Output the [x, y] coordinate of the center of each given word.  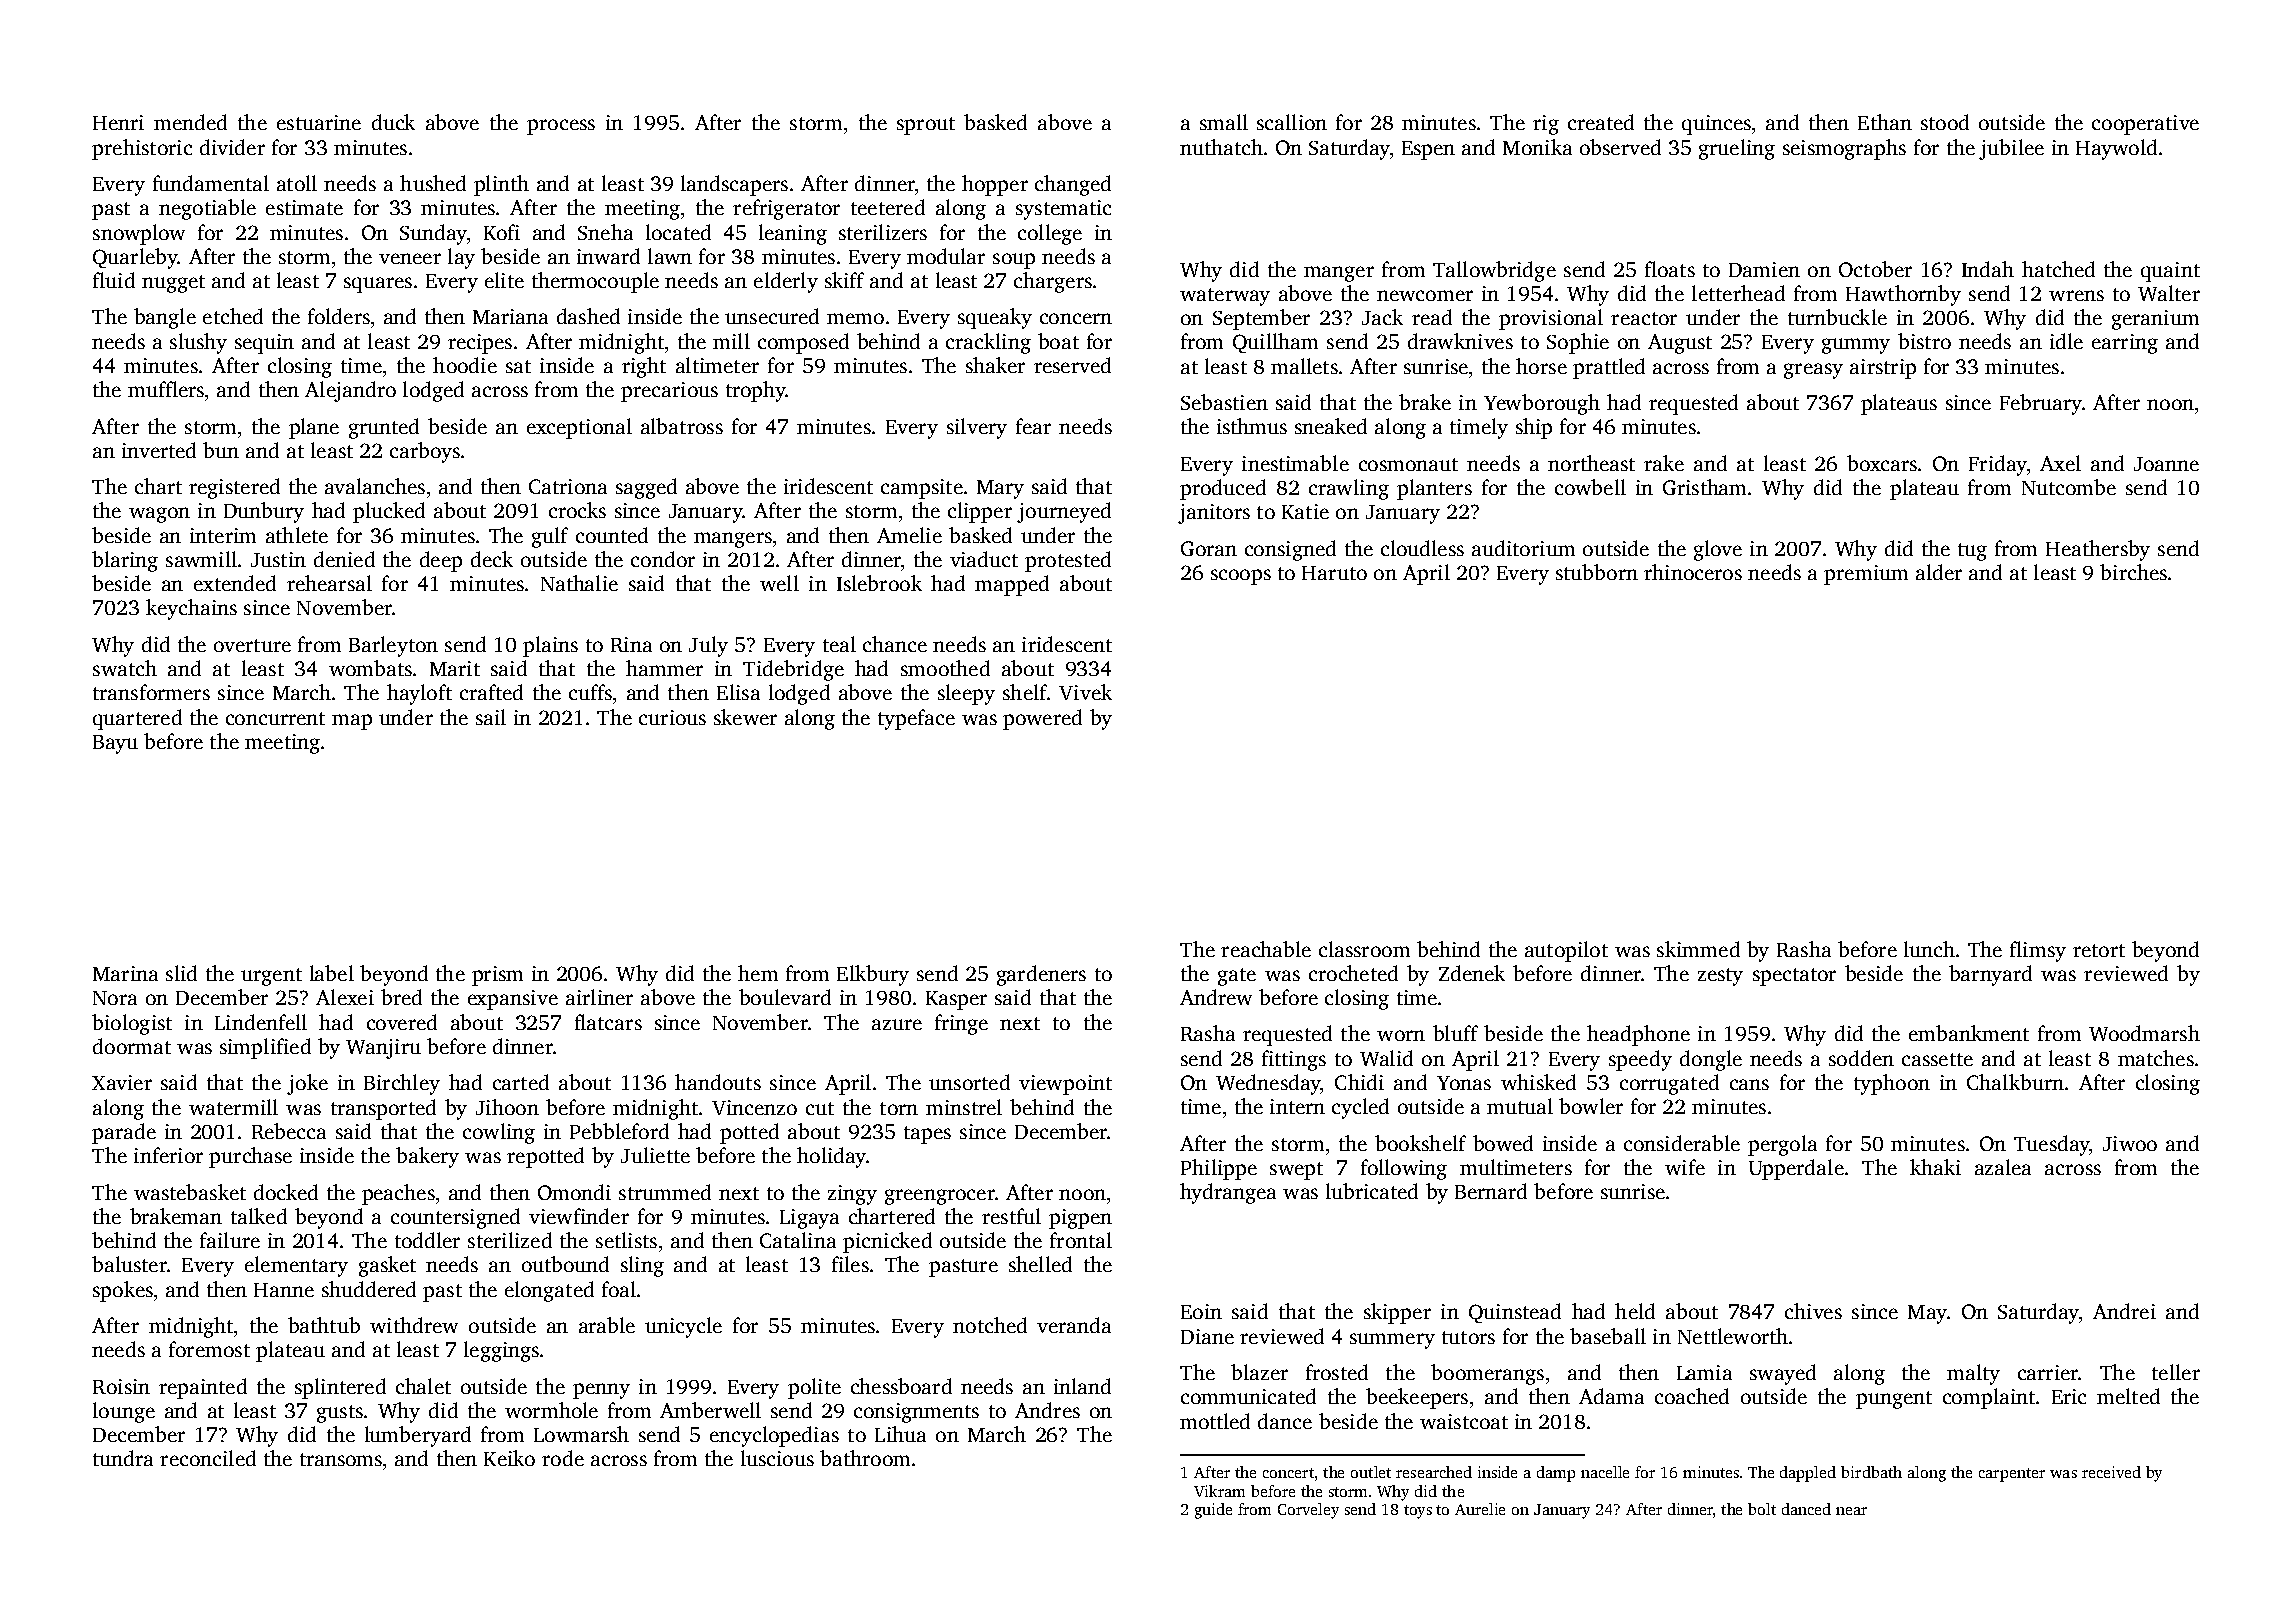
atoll [297, 183]
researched [1434, 1472]
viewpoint [1065, 1085]
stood [1945, 122]
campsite [922, 489]
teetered [888, 207]
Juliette [655, 1155]
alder [1939, 572]
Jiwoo [2130, 1143]
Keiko [509, 1458]
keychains [191, 609]
